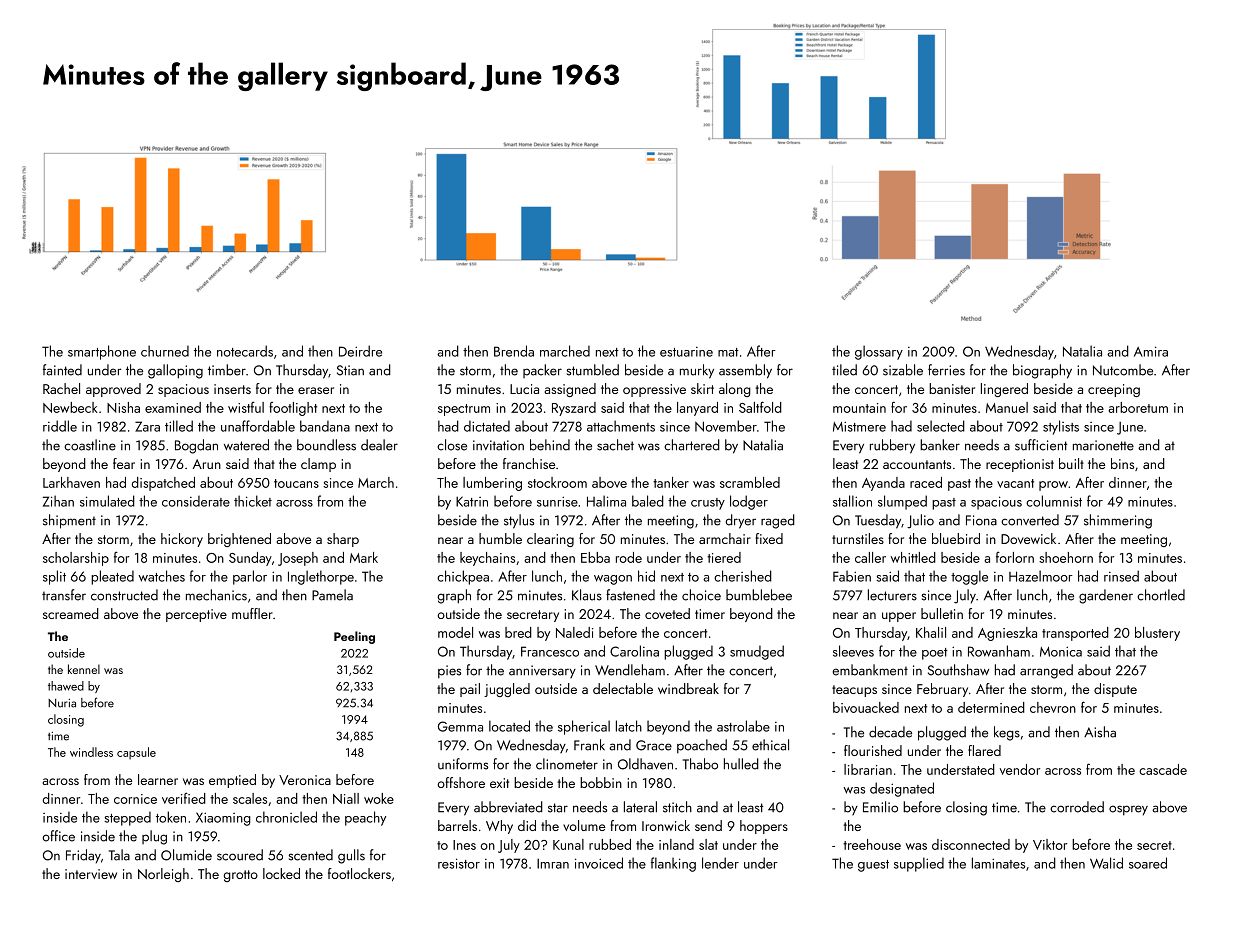  I want to click on thawed, so click(66, 686).
